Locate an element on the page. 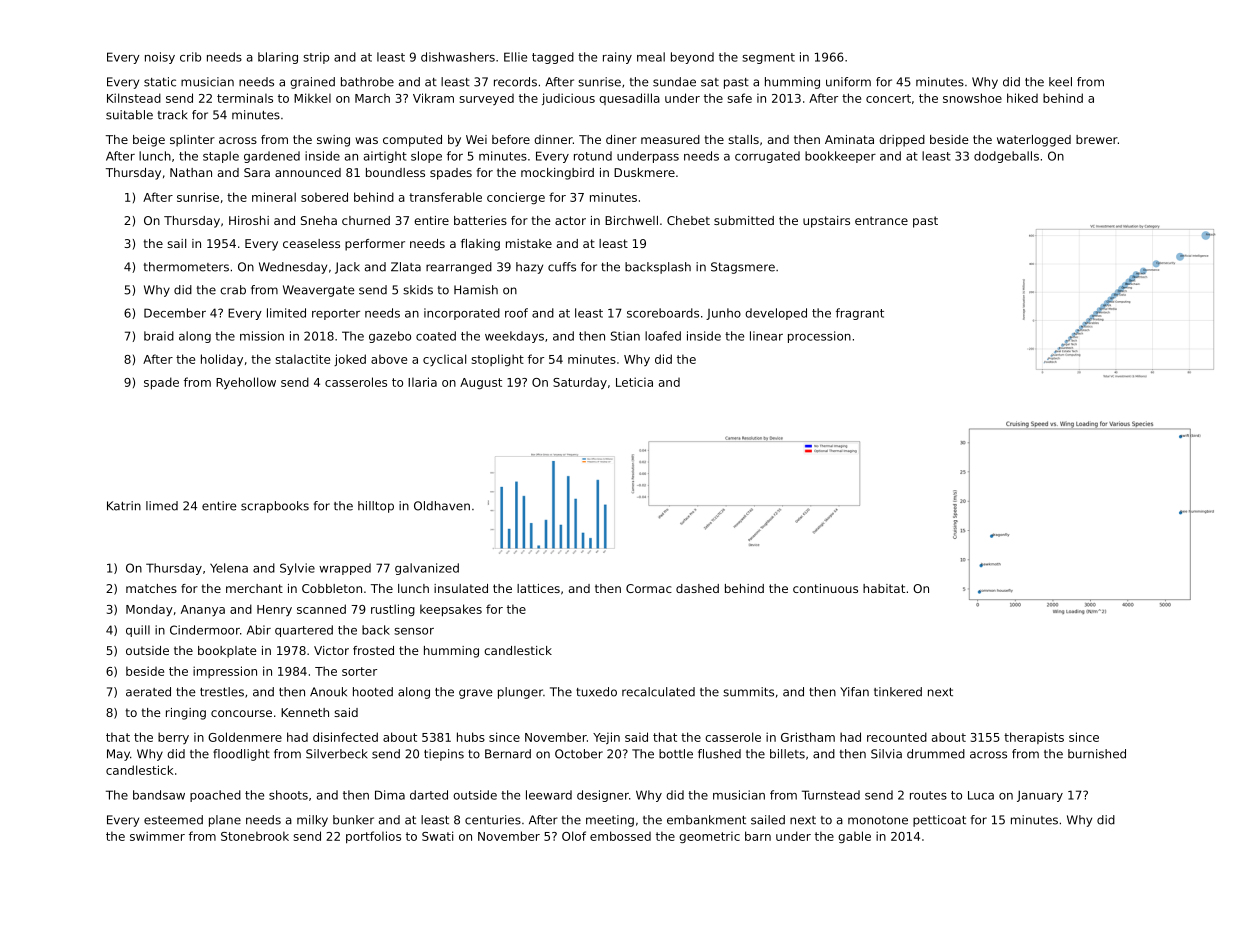 The image size is (1233, 952). quill is located at coordinates (138, 631).
